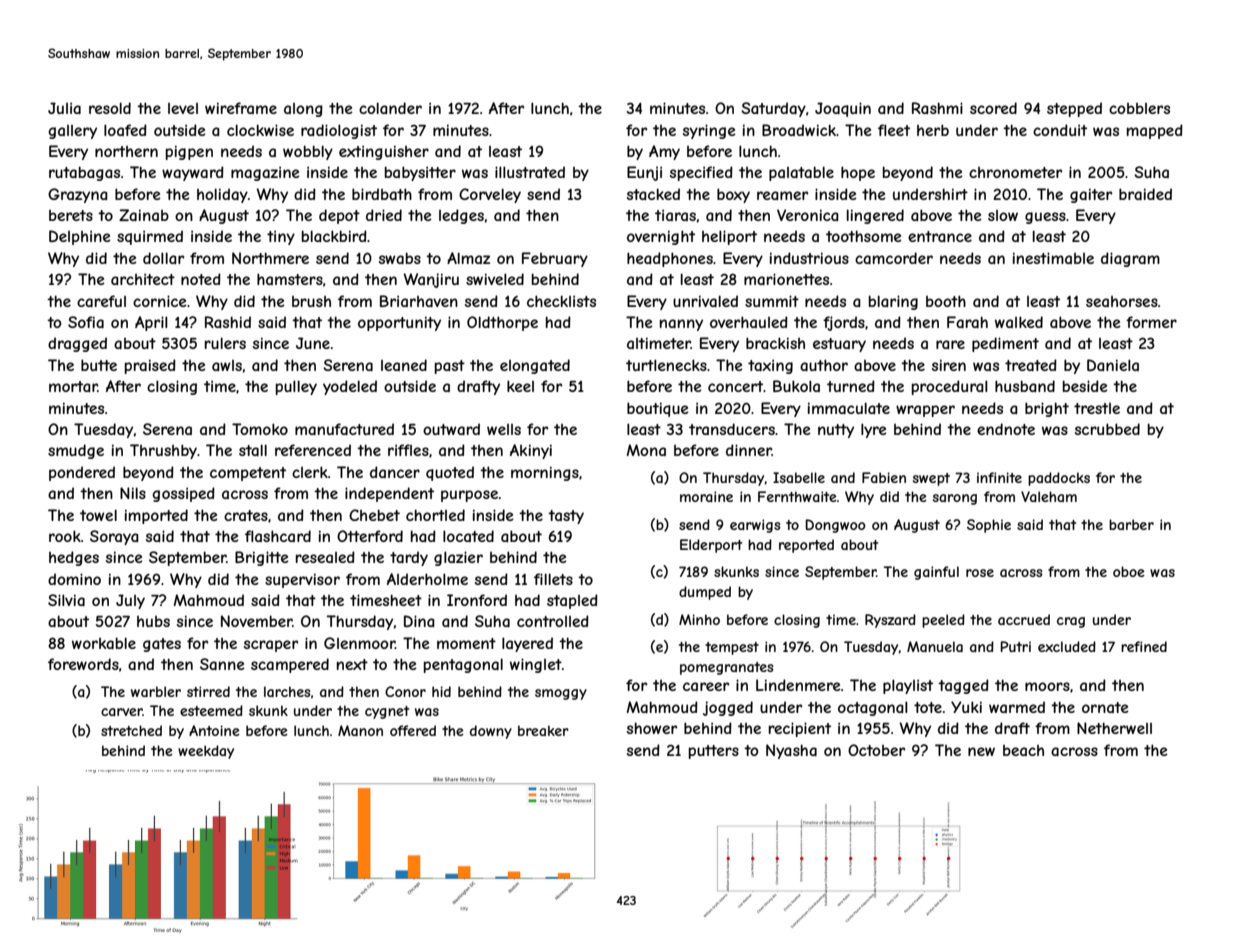  I want to click on career, so click(706, 686).
